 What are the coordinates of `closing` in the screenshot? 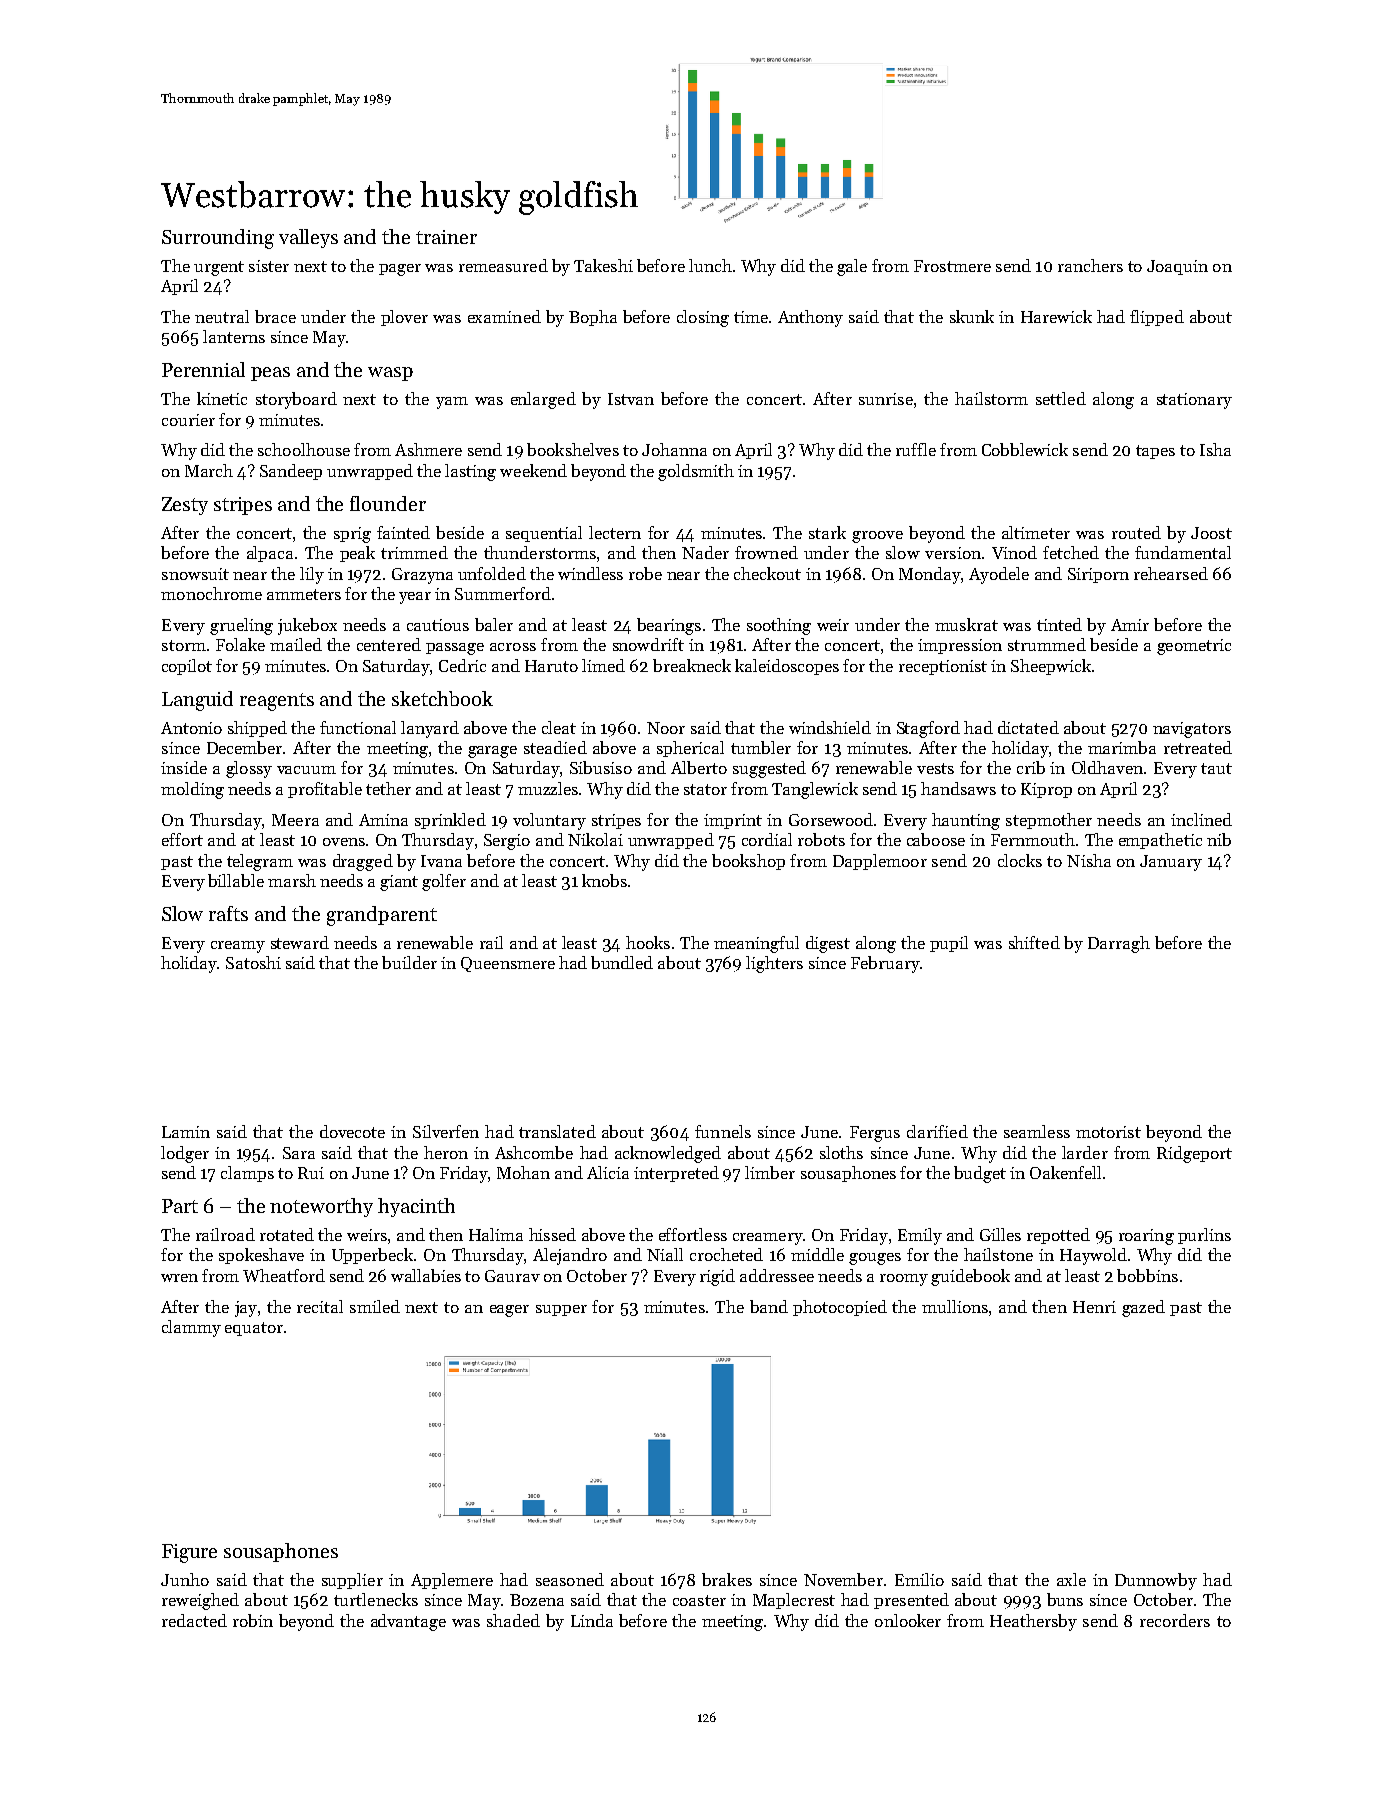 It's located at (703, 318).
